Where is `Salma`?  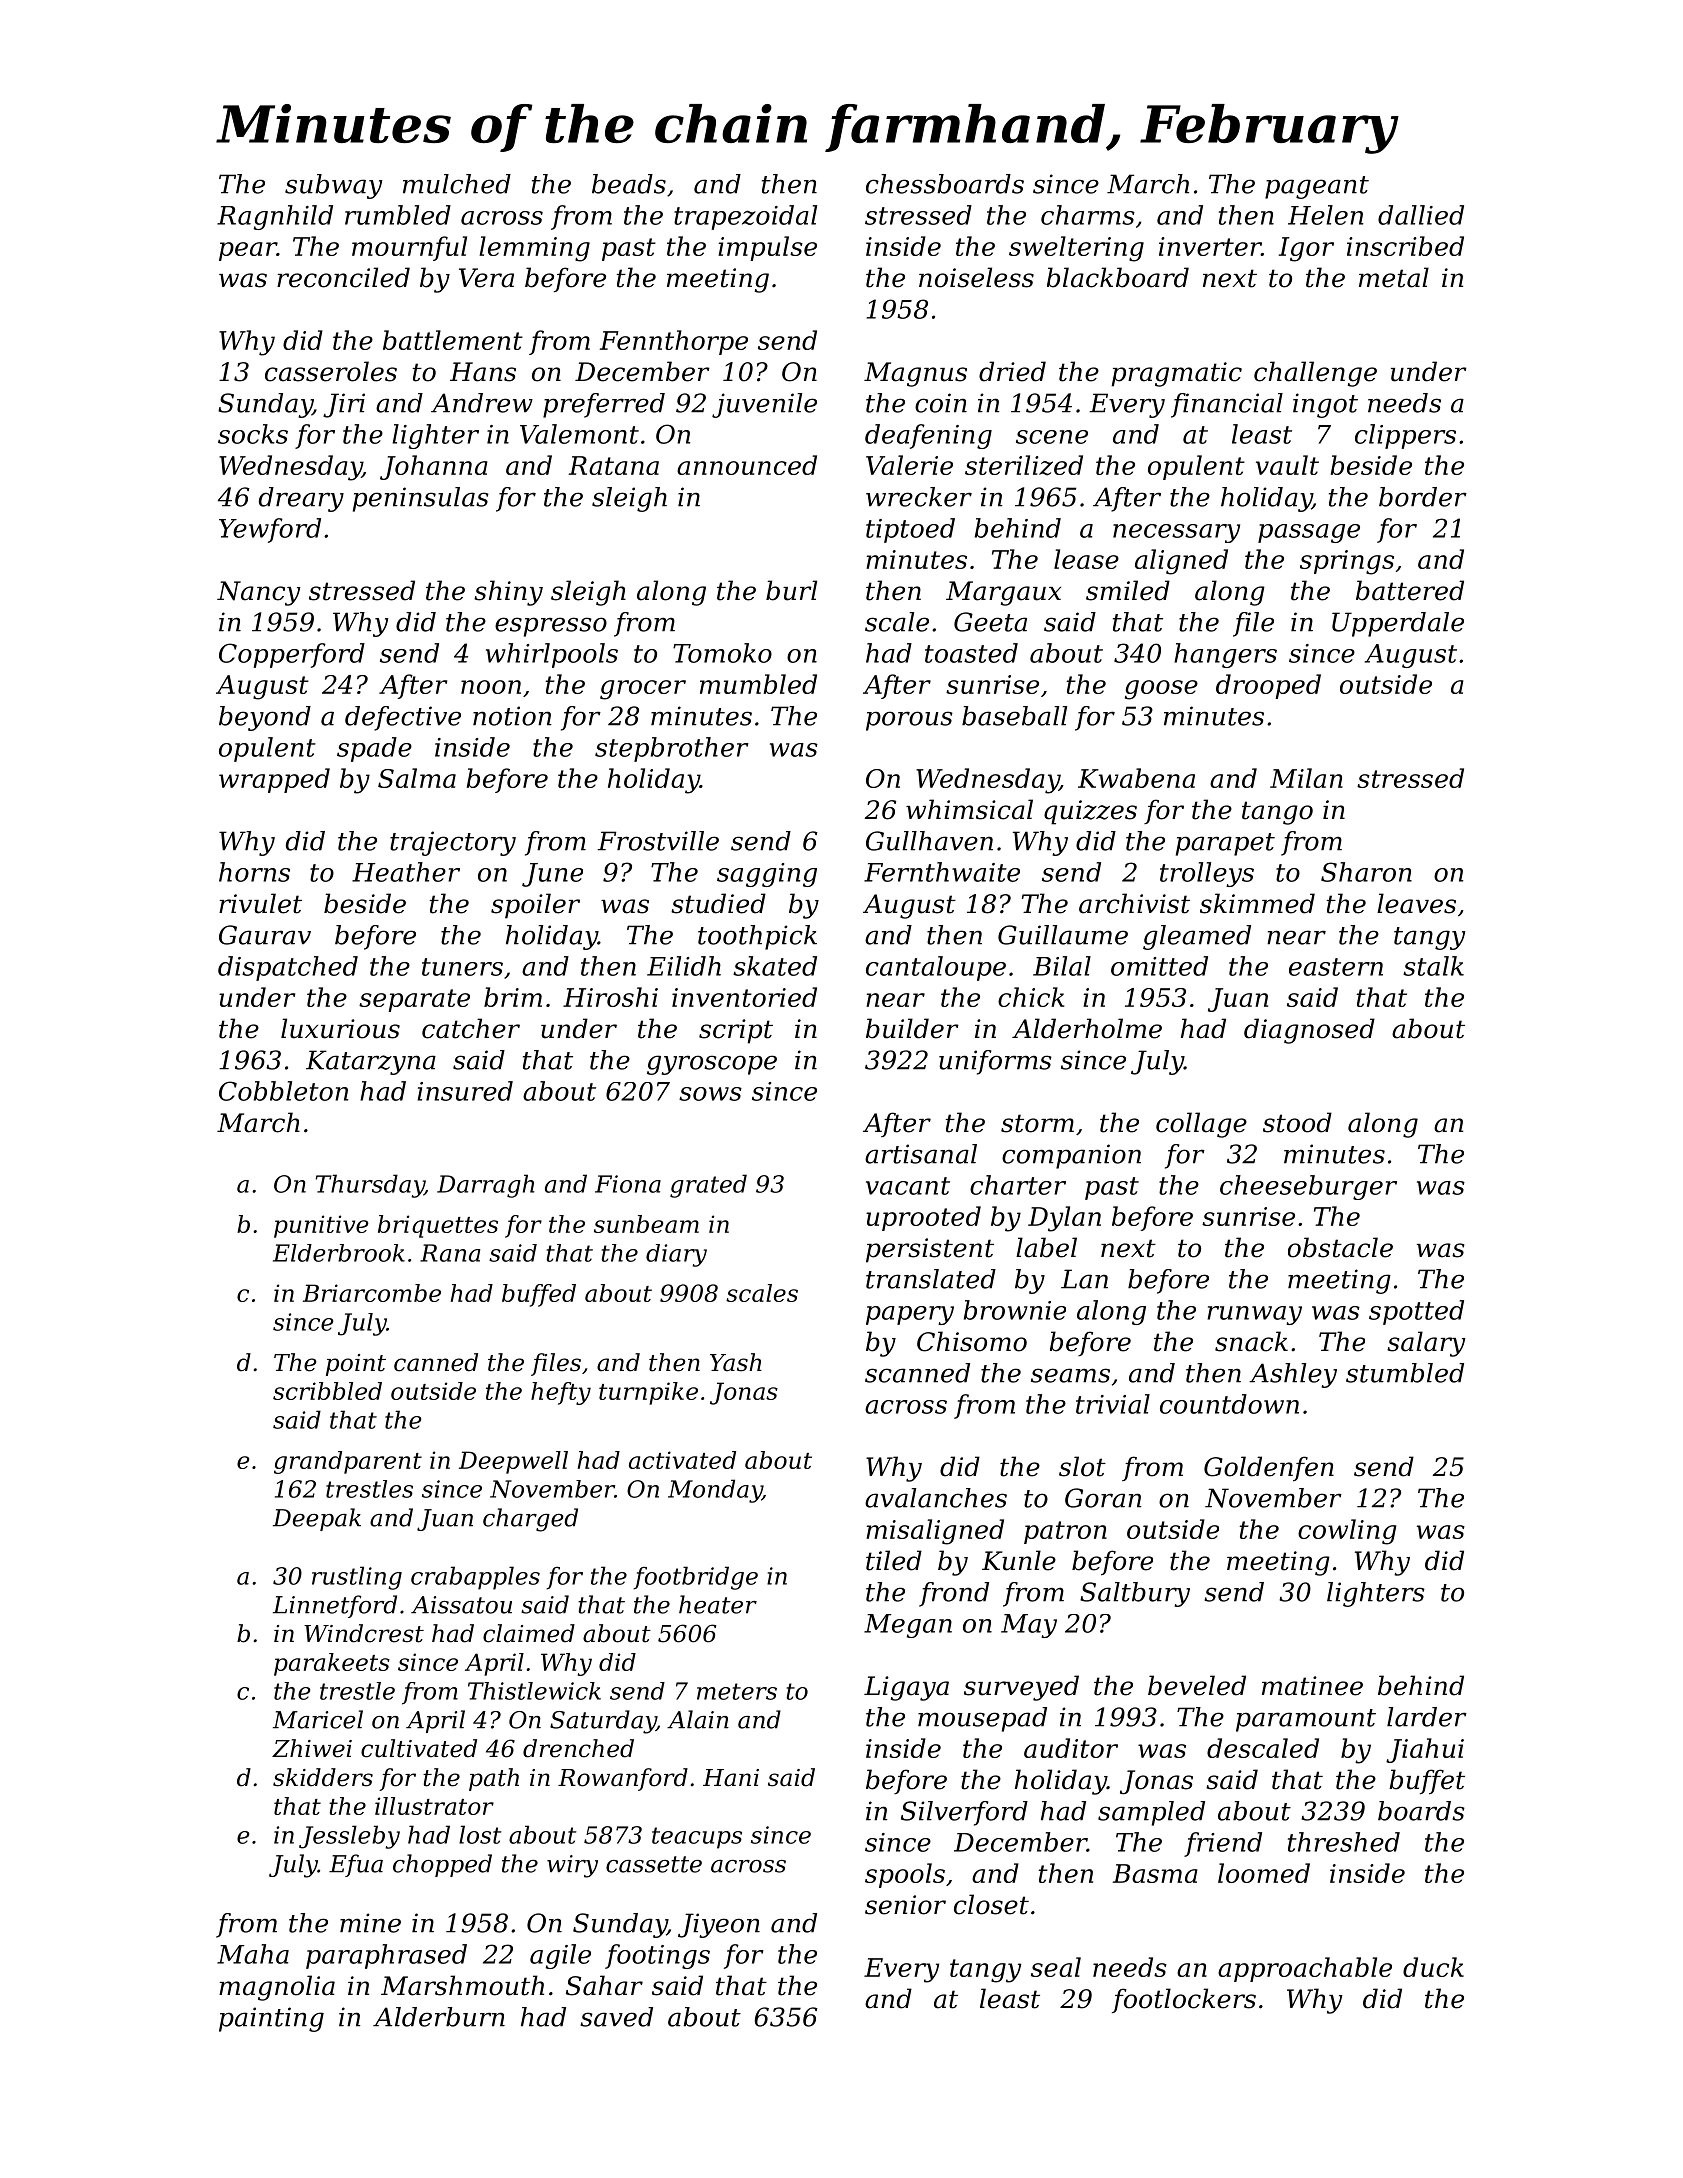
Salma is located at coordinates (417, 778).
